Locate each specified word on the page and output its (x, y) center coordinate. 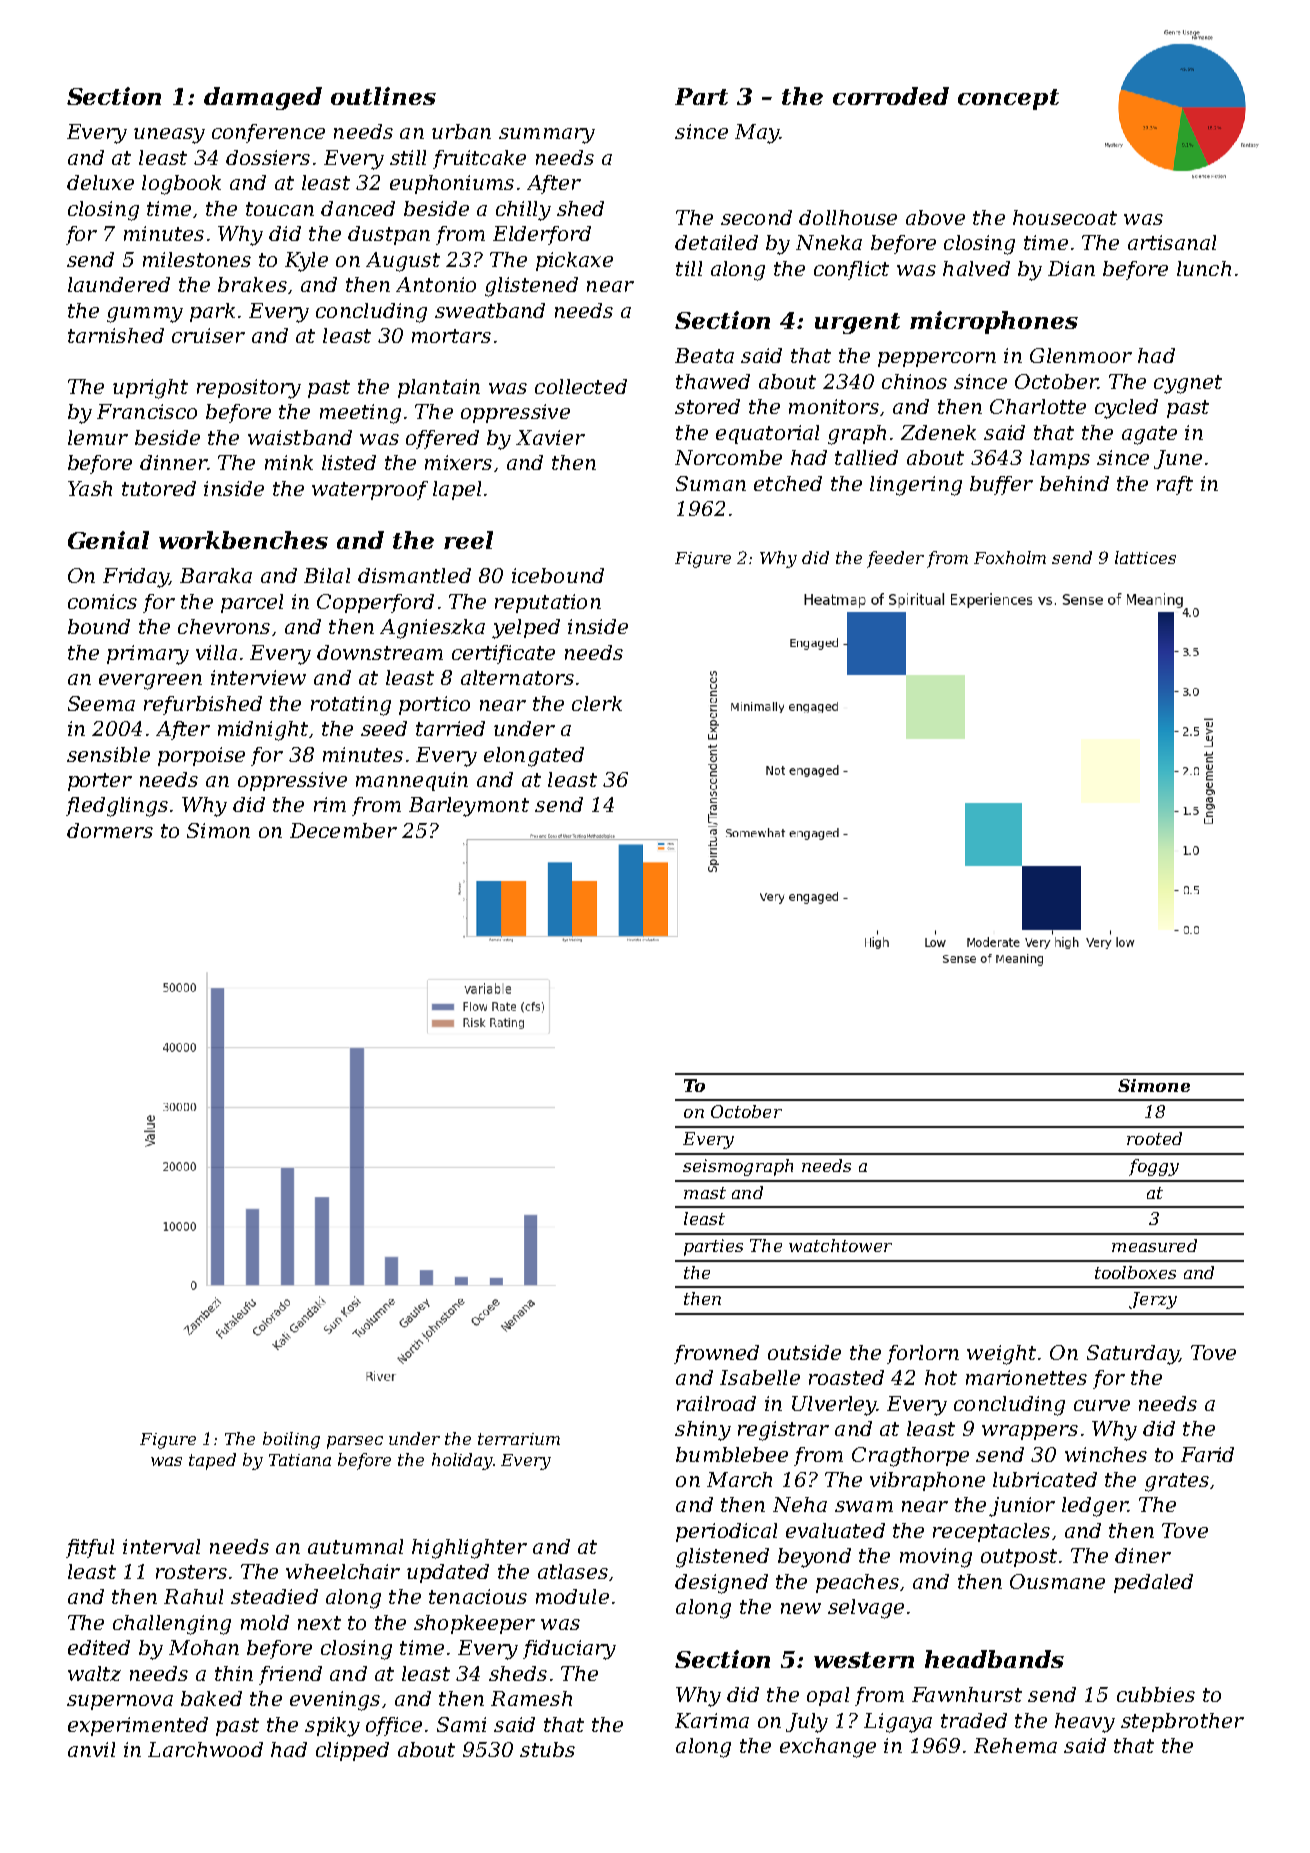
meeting (360, 414)
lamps (1060, 459)
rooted (1154, 1138)
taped (212, 1461)
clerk (597, 703)
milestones (197, 259)
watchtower (840, 1245)
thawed (713, 381)
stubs (547, 1749)
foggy (1154, 1167)
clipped (352, 1751)
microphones (994, 322)
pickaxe (574, 261)
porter (100, 782)
